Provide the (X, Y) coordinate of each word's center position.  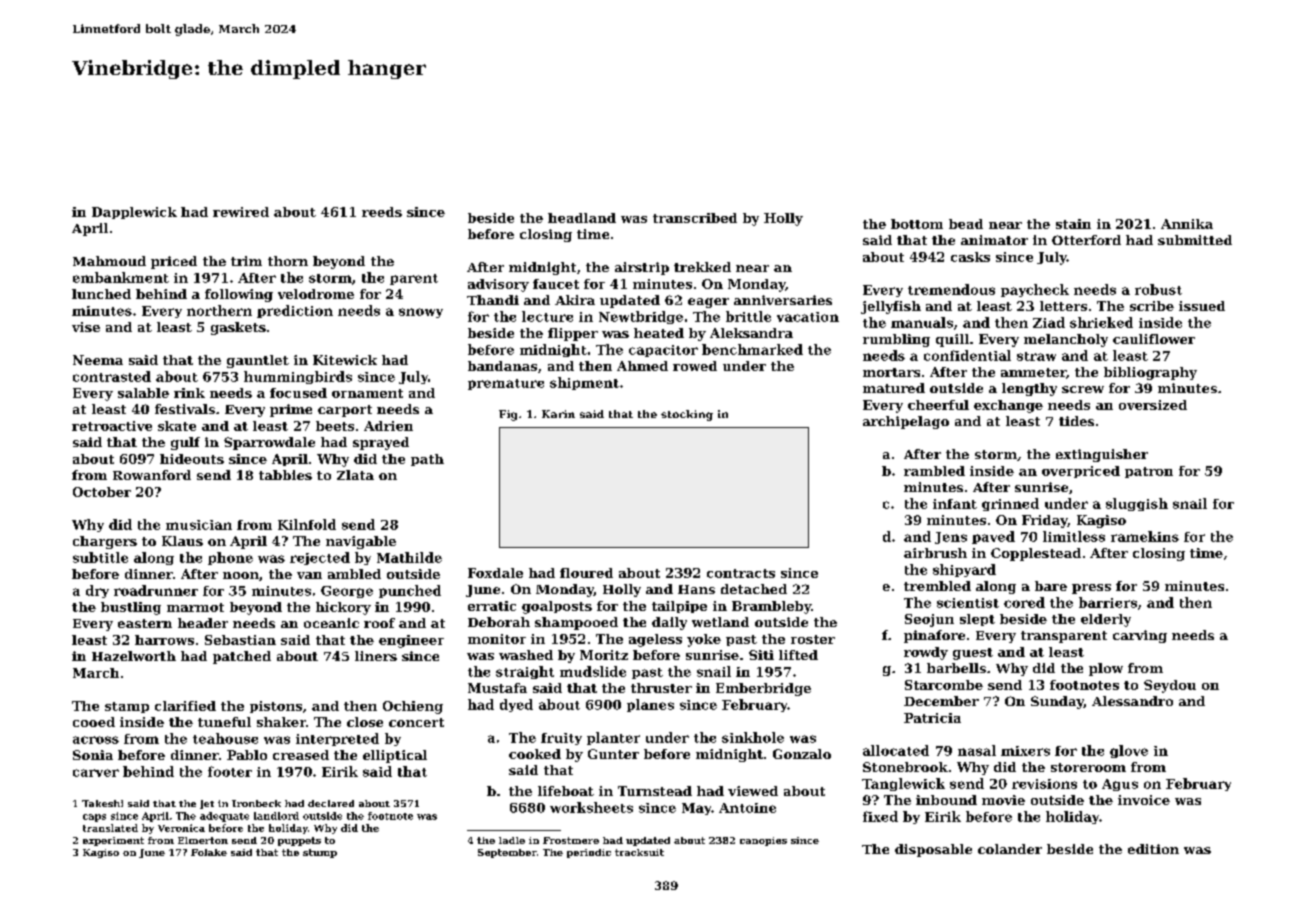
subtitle (100, 557)
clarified (185, 706)
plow (1106, 669)
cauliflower (1154, 339)
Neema (98, 360)
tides (1076, 421)
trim (246, 261)
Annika (1187, 224)
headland (582, 218)
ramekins (1145, 536)
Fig (508, 415)
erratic (492, 606)
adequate (224, 817)
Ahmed (642, 366)
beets (335, 426)
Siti (761, 655)
